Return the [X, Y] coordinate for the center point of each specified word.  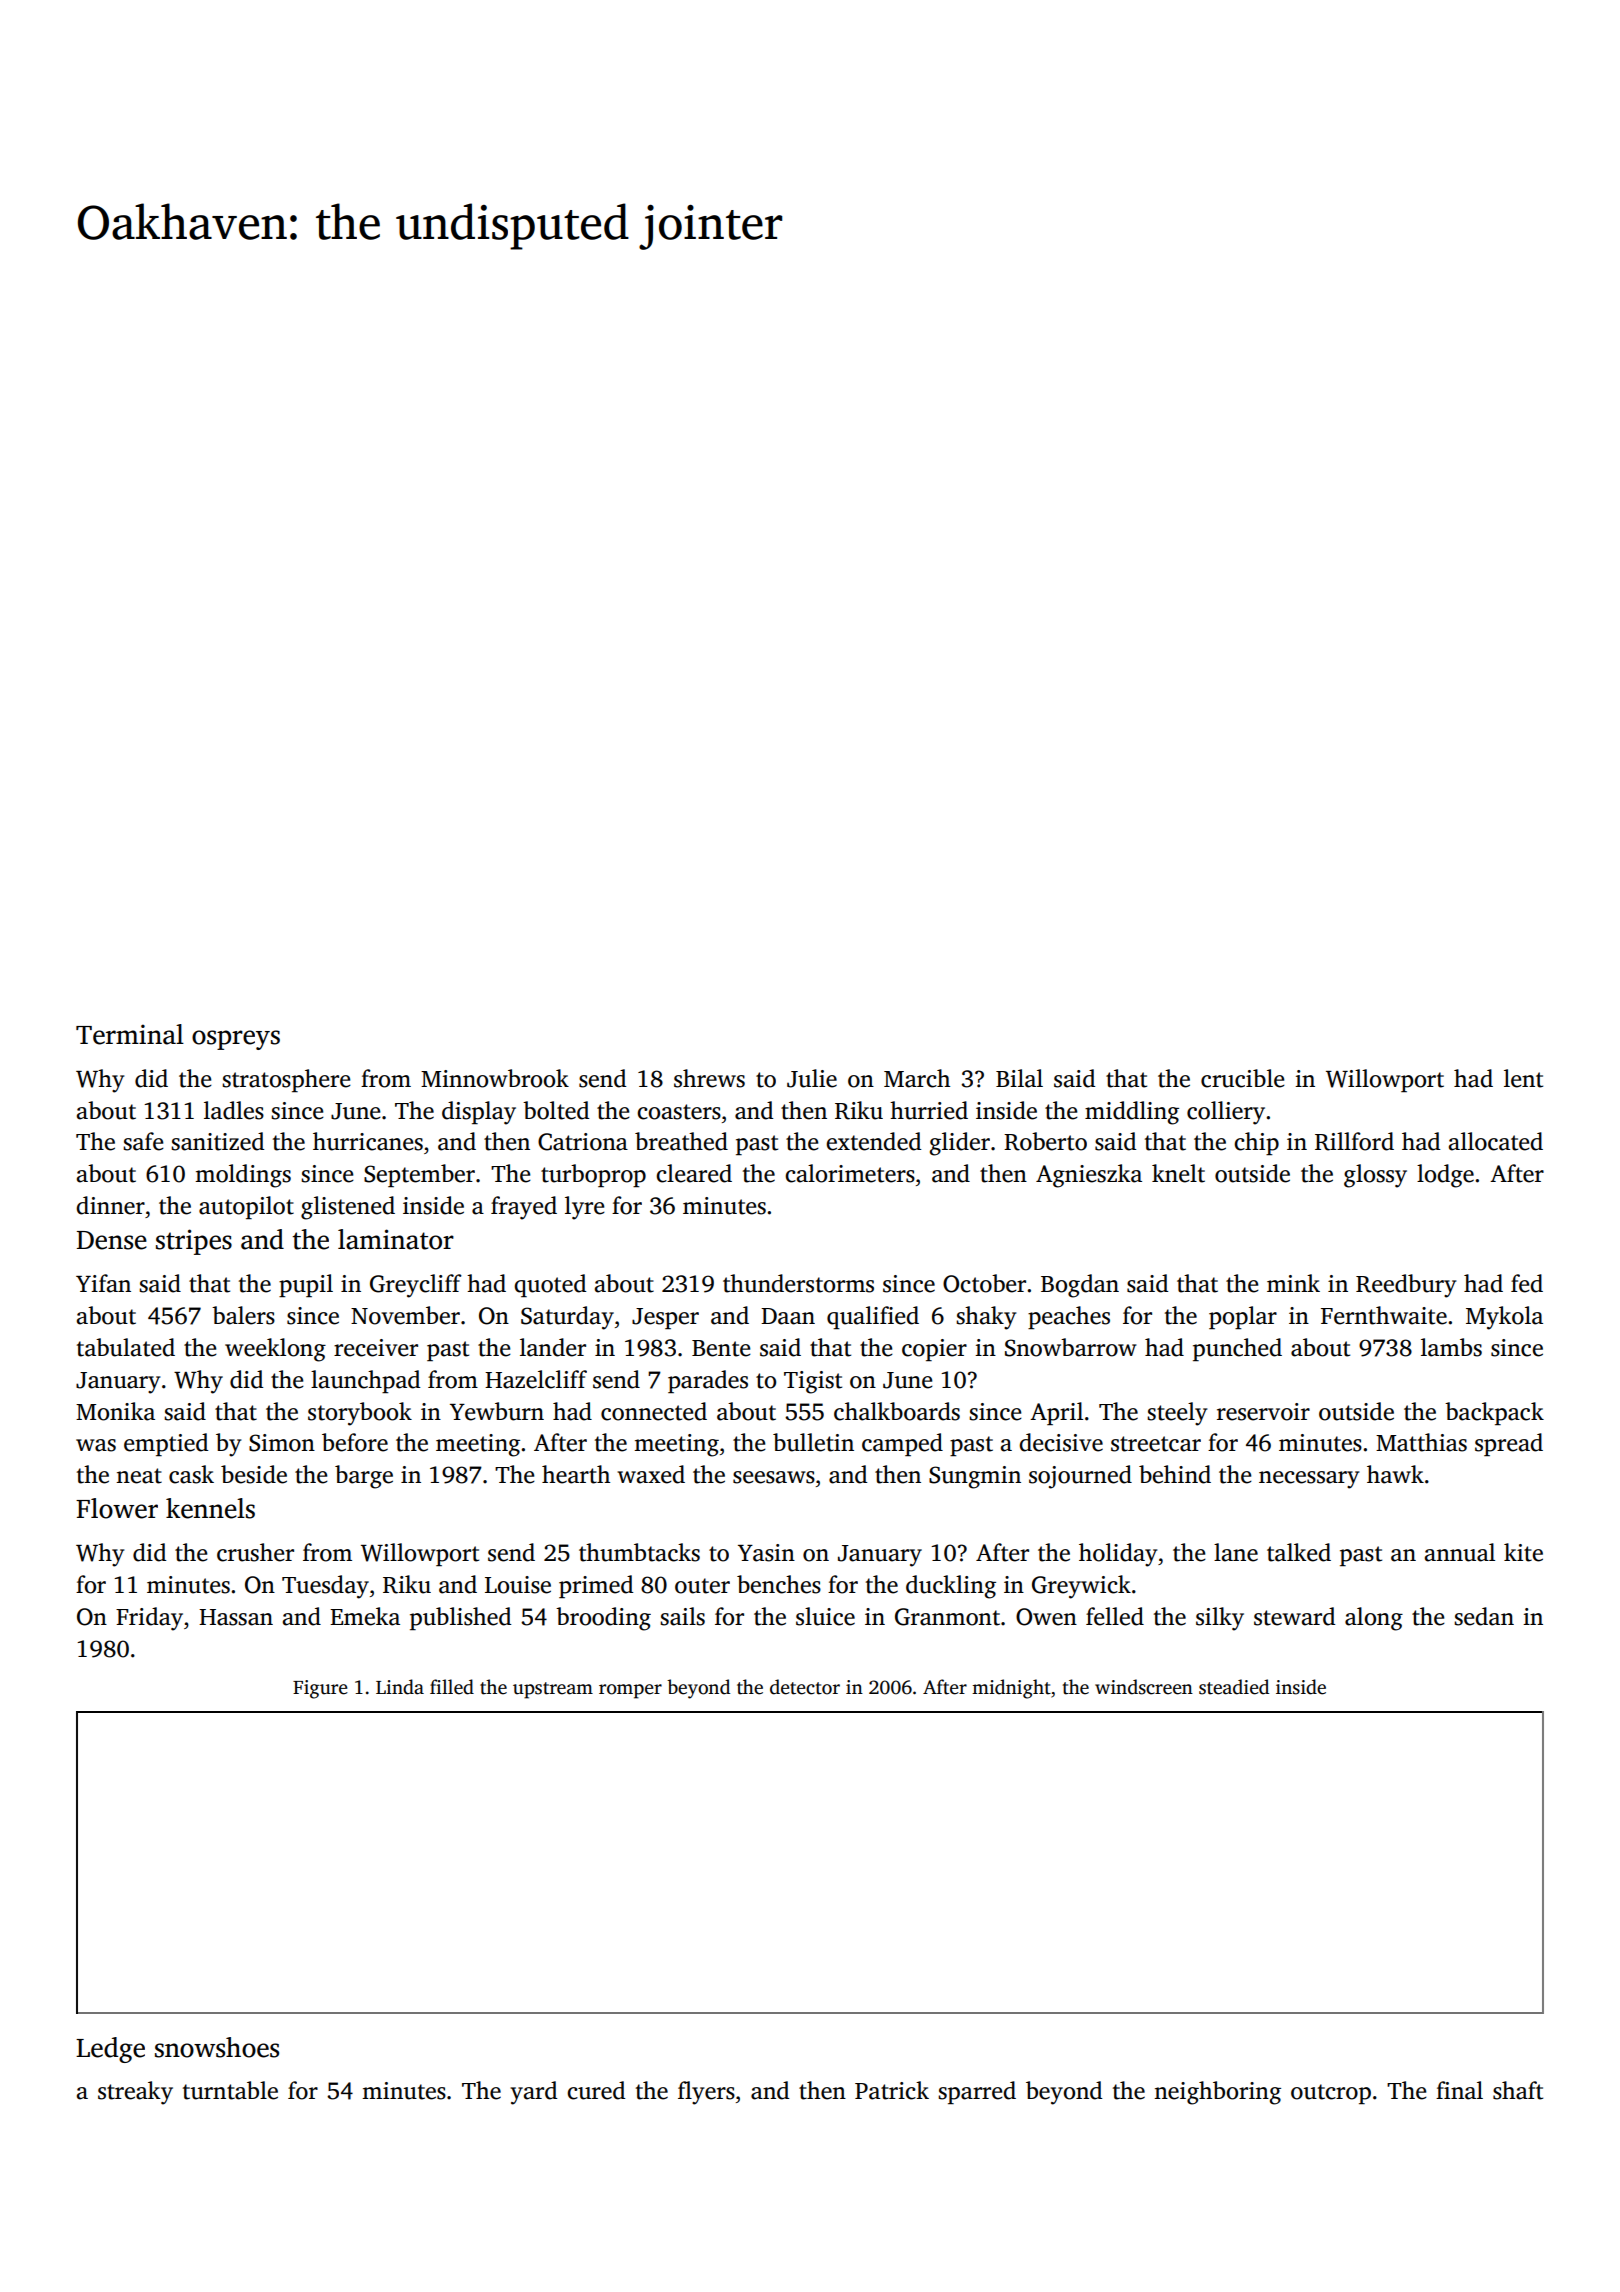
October [984, 1283]
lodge [1445, 1176]
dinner [110, 1205]
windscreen [1144, 1687]
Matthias [1421, 1442]
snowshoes [217, 2047]
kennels [210, 1508]
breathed [681, 1141]
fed [1527, 1283]
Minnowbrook [495, 1078]
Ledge [110, 2050]
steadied [1234, 1687]
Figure [320, 1689]
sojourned [1080, 1477]
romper [630, 1691]
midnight [1011, 1689]
